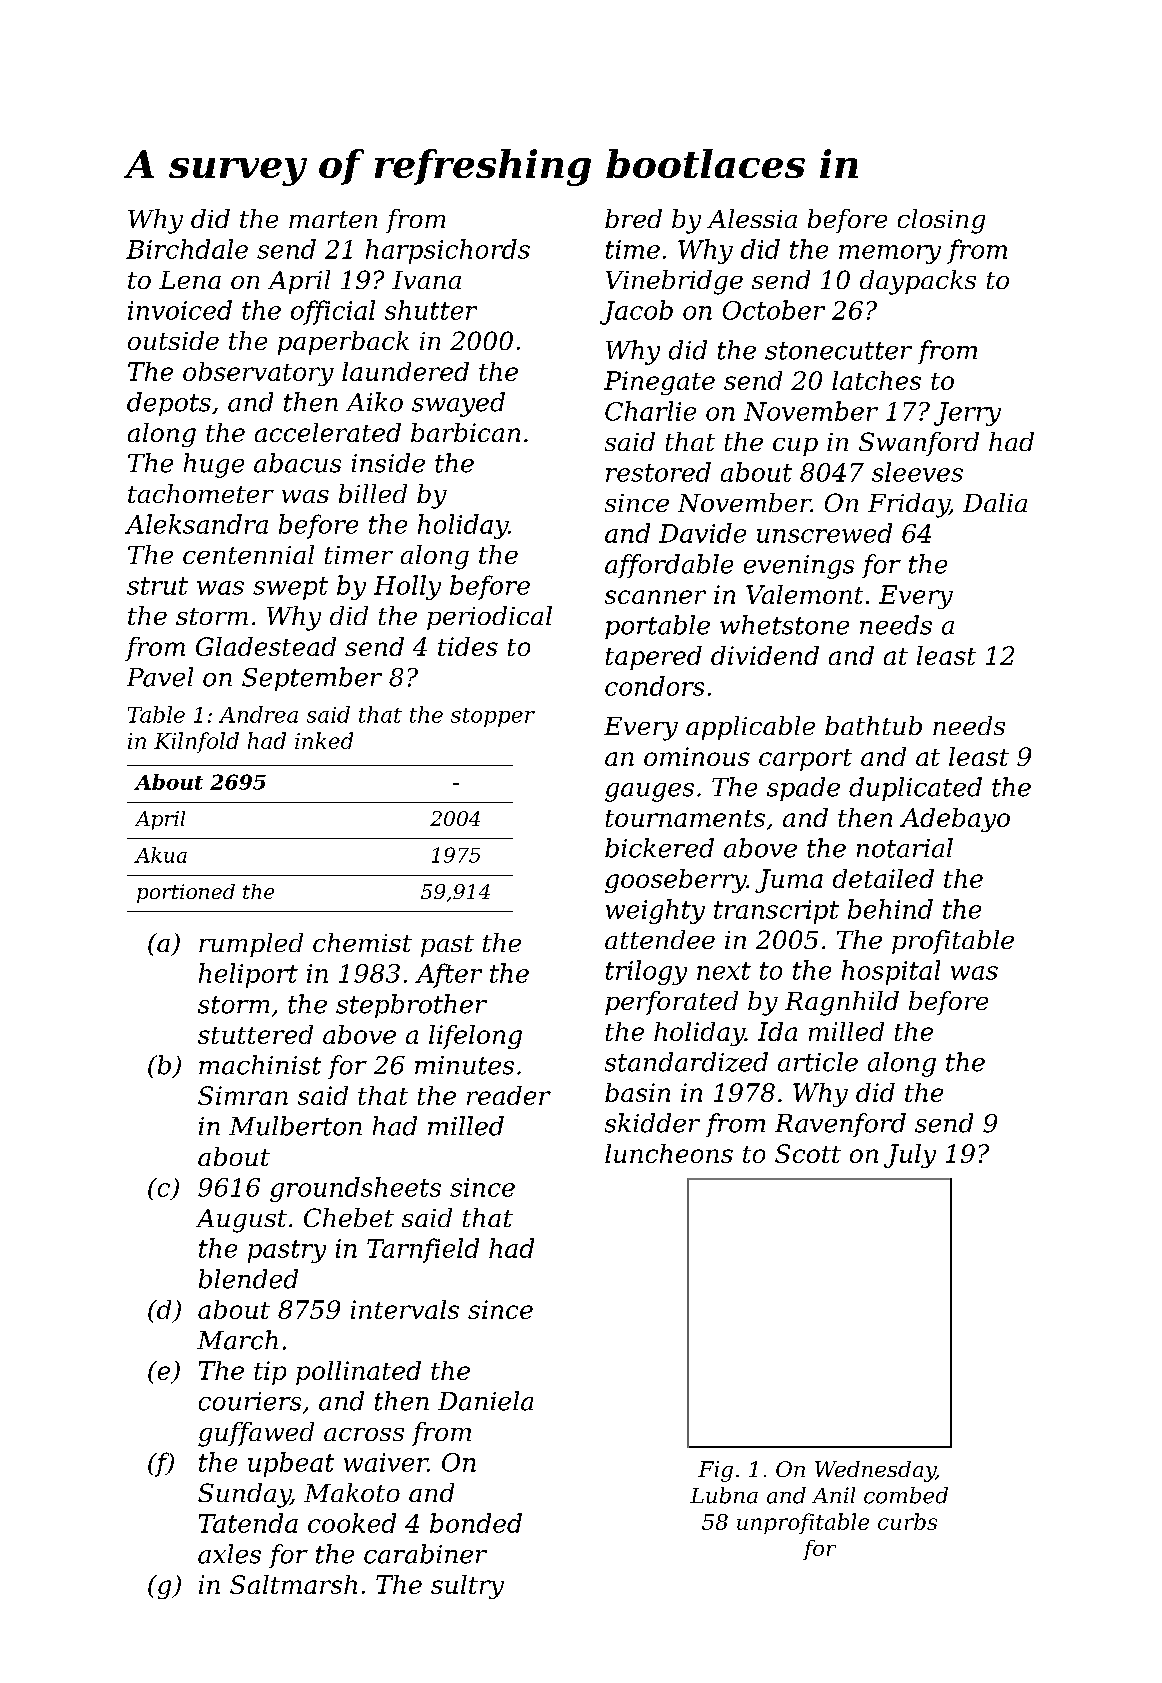 The width and height of the screenshot is (1162, 1683). Describe the element at coordinates (297, 463) in the screenshot. I see `abacus` at that location.
